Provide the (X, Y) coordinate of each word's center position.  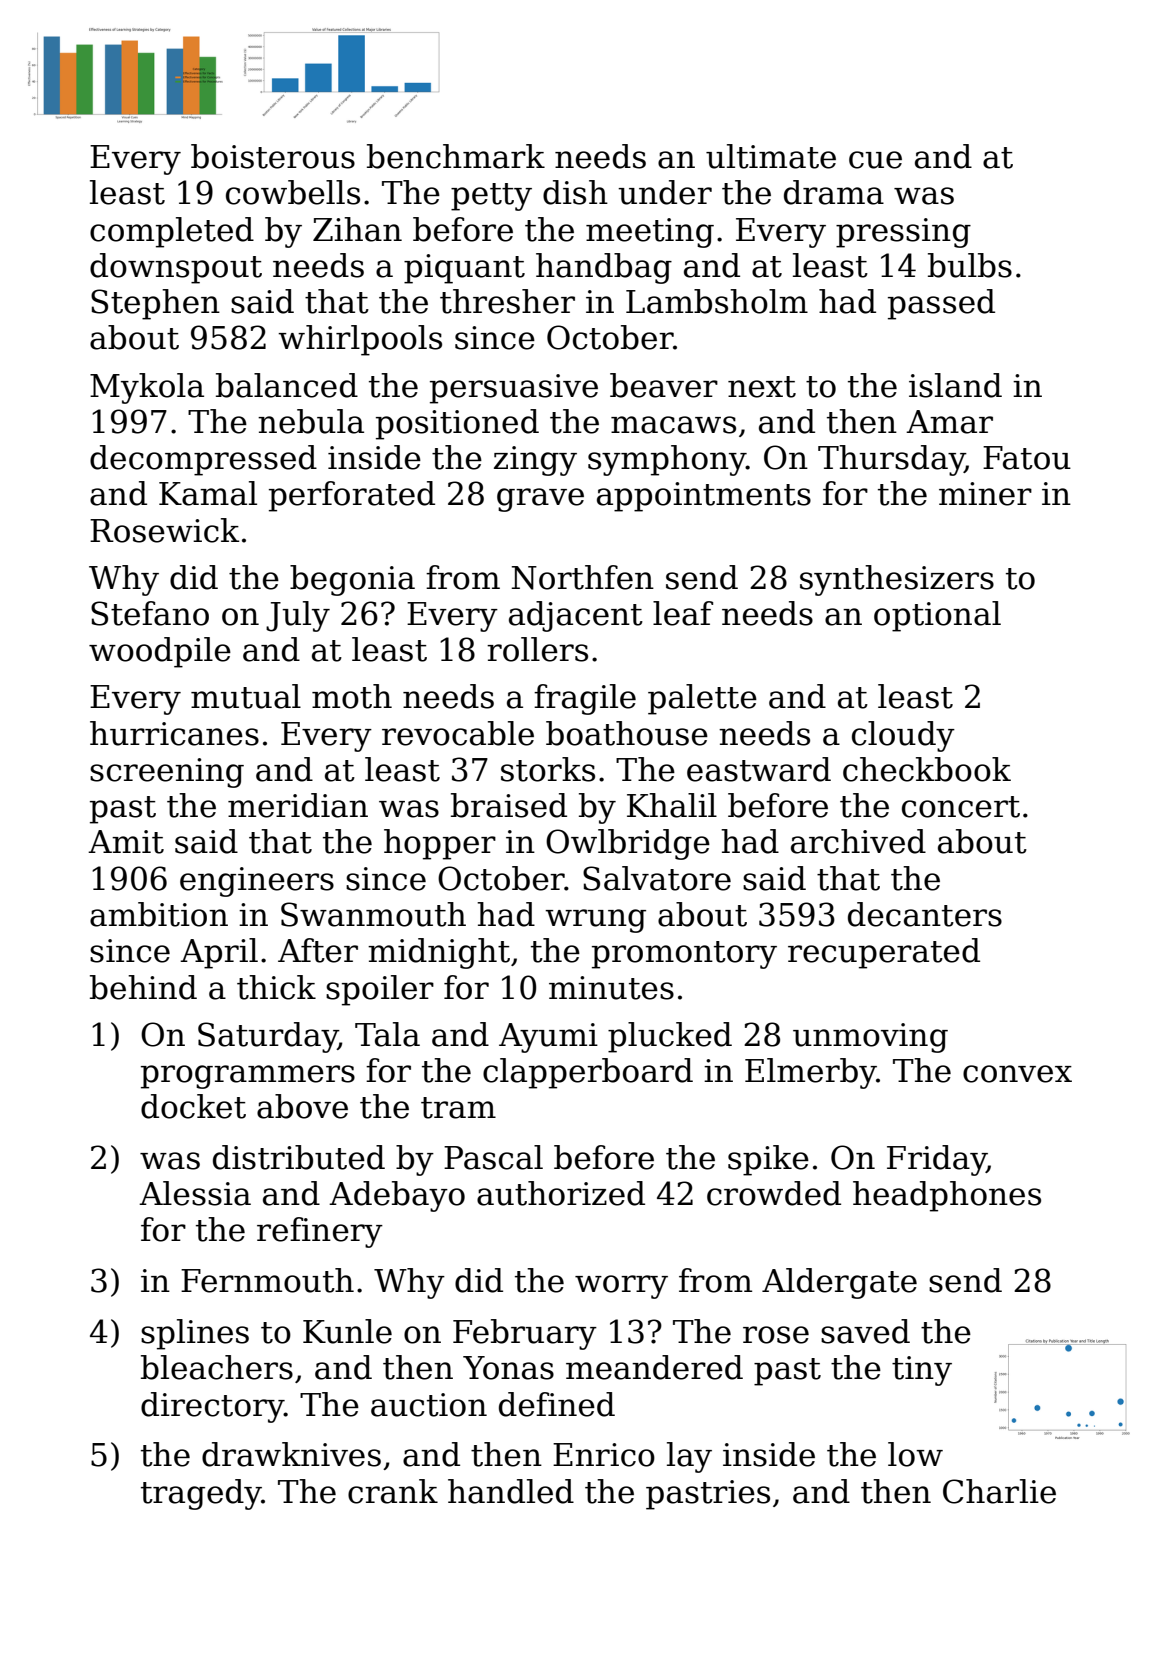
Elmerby (811, 1073)
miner (985, 494)
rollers (537, 649)
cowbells (293, 192)
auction (429, 1405)
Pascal (493, 1157)
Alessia (195, 1193)
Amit (126, 842)
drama (834, 192)
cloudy (903, 736)
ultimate (771, 156)
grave (540, 500)
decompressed (203, 460)
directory (212, 1407)
